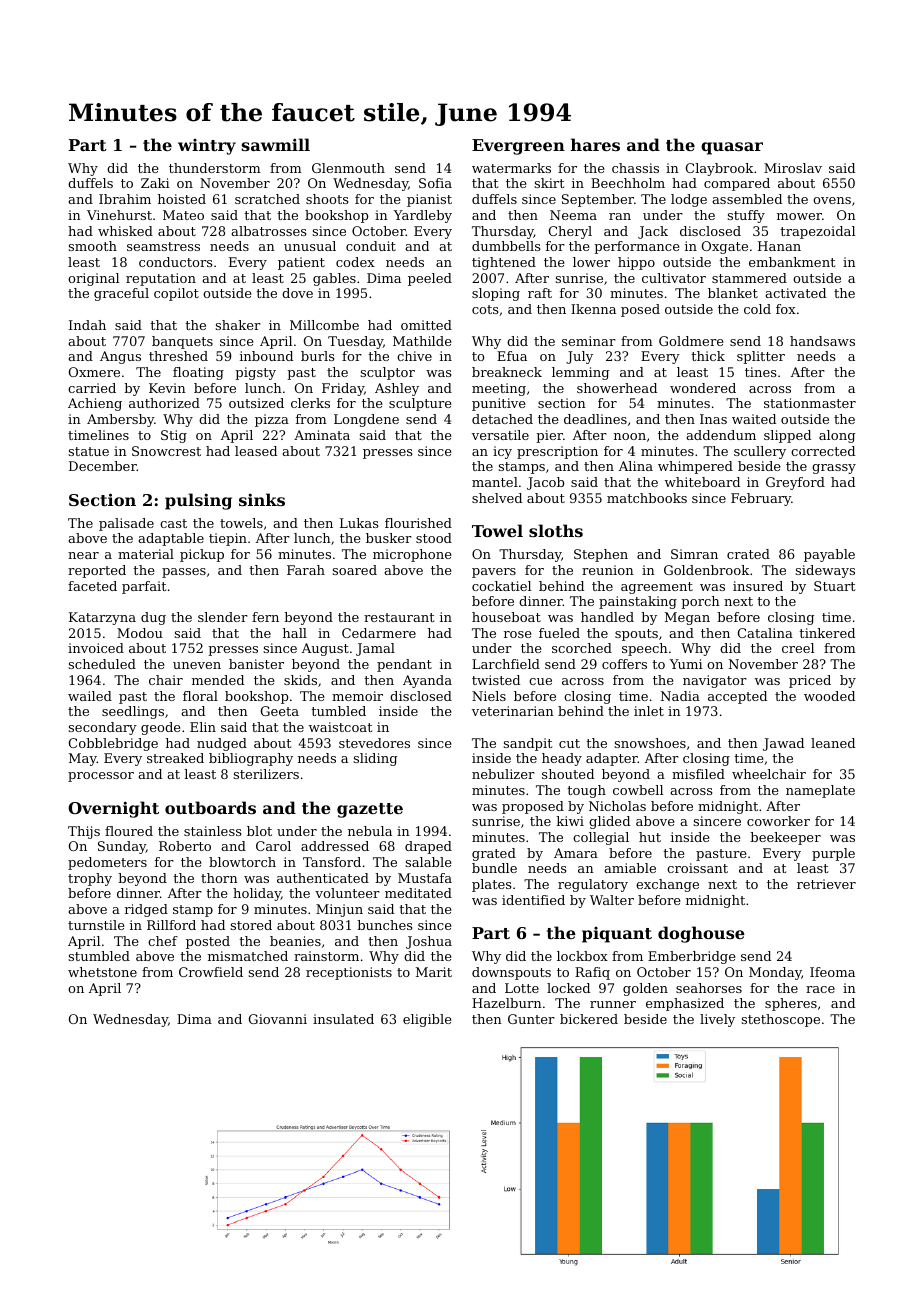 The height and width of the screenshot is (1308, 924). I want to click on along, so click(837, 436).
